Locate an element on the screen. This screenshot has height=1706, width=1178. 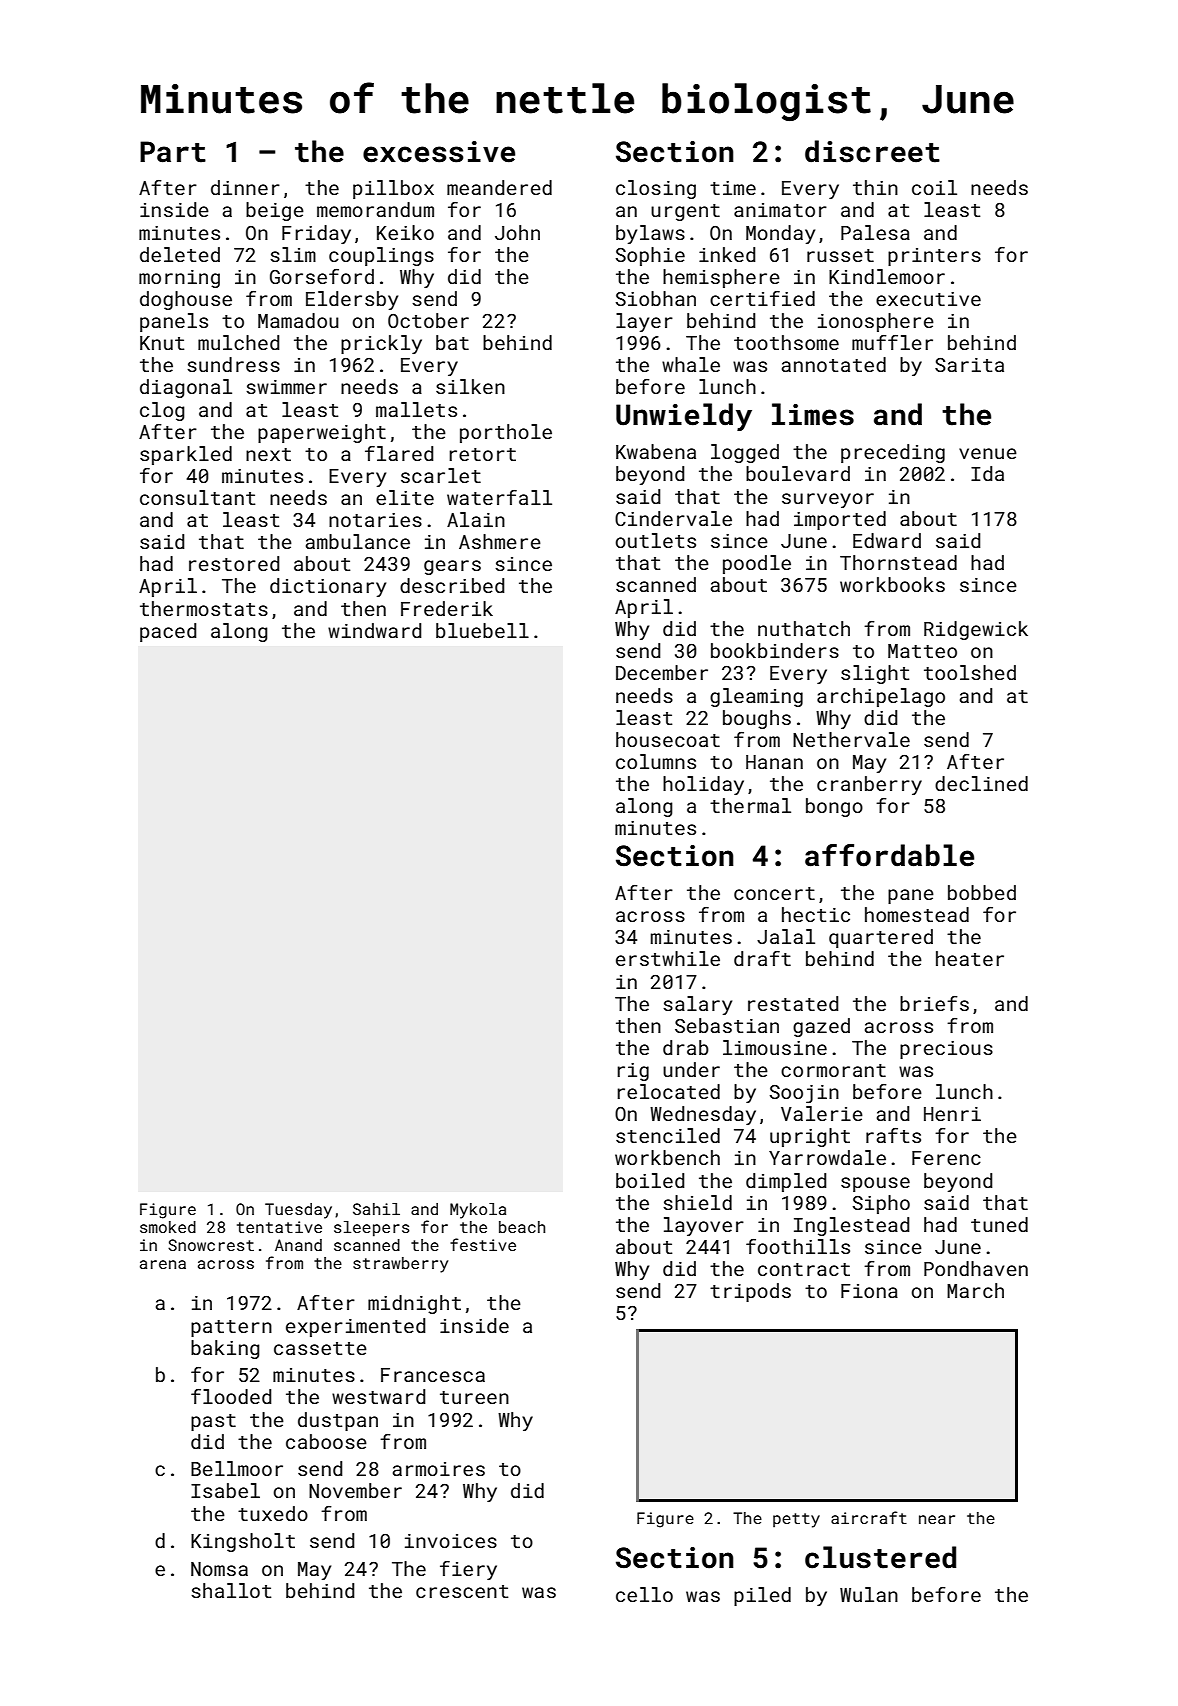
surveyor is located at coordinates (828, 500).
